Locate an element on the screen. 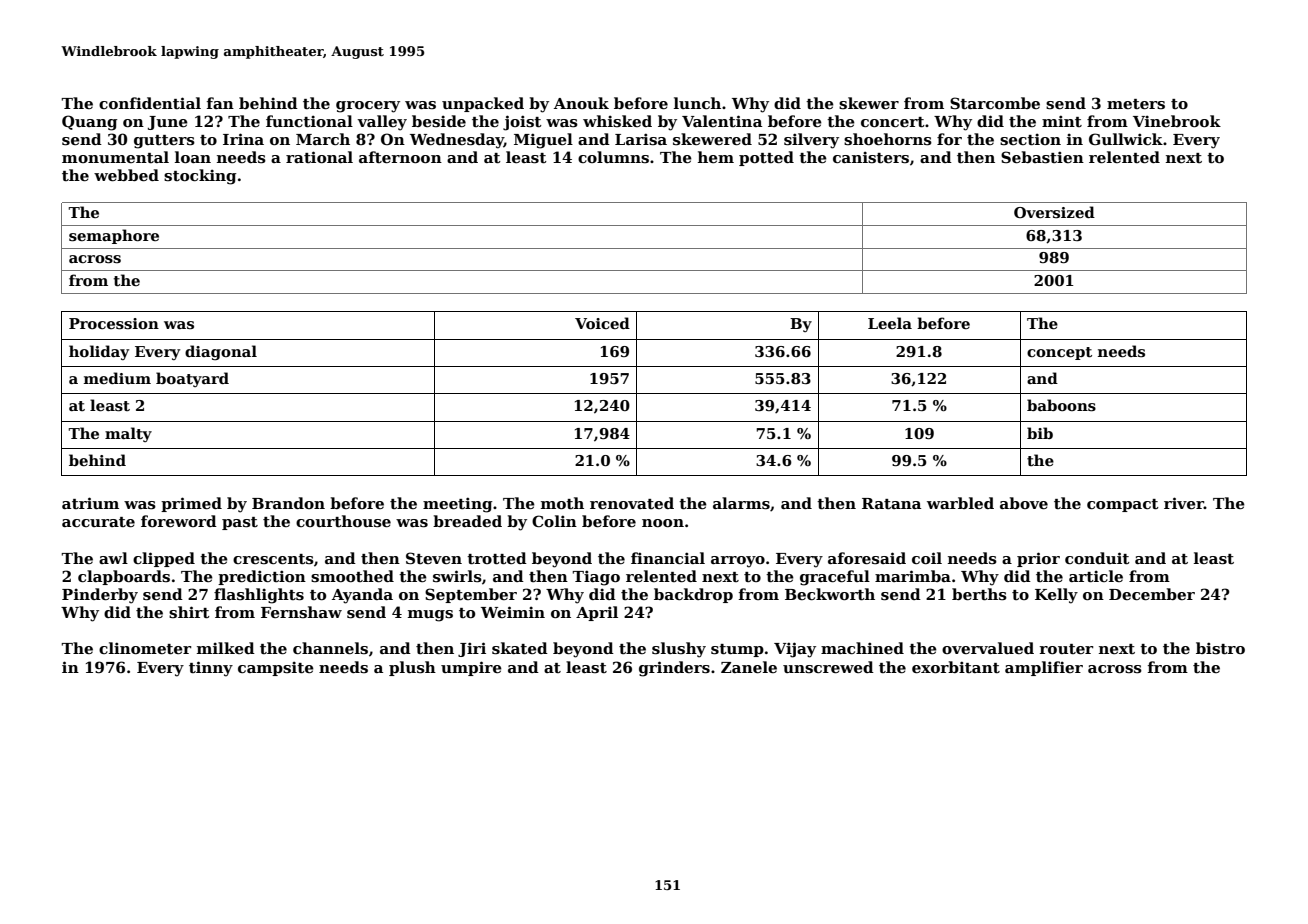 The width and height of the screenshot is (1308, 924). tinny is located at coordinates (211, 669).
